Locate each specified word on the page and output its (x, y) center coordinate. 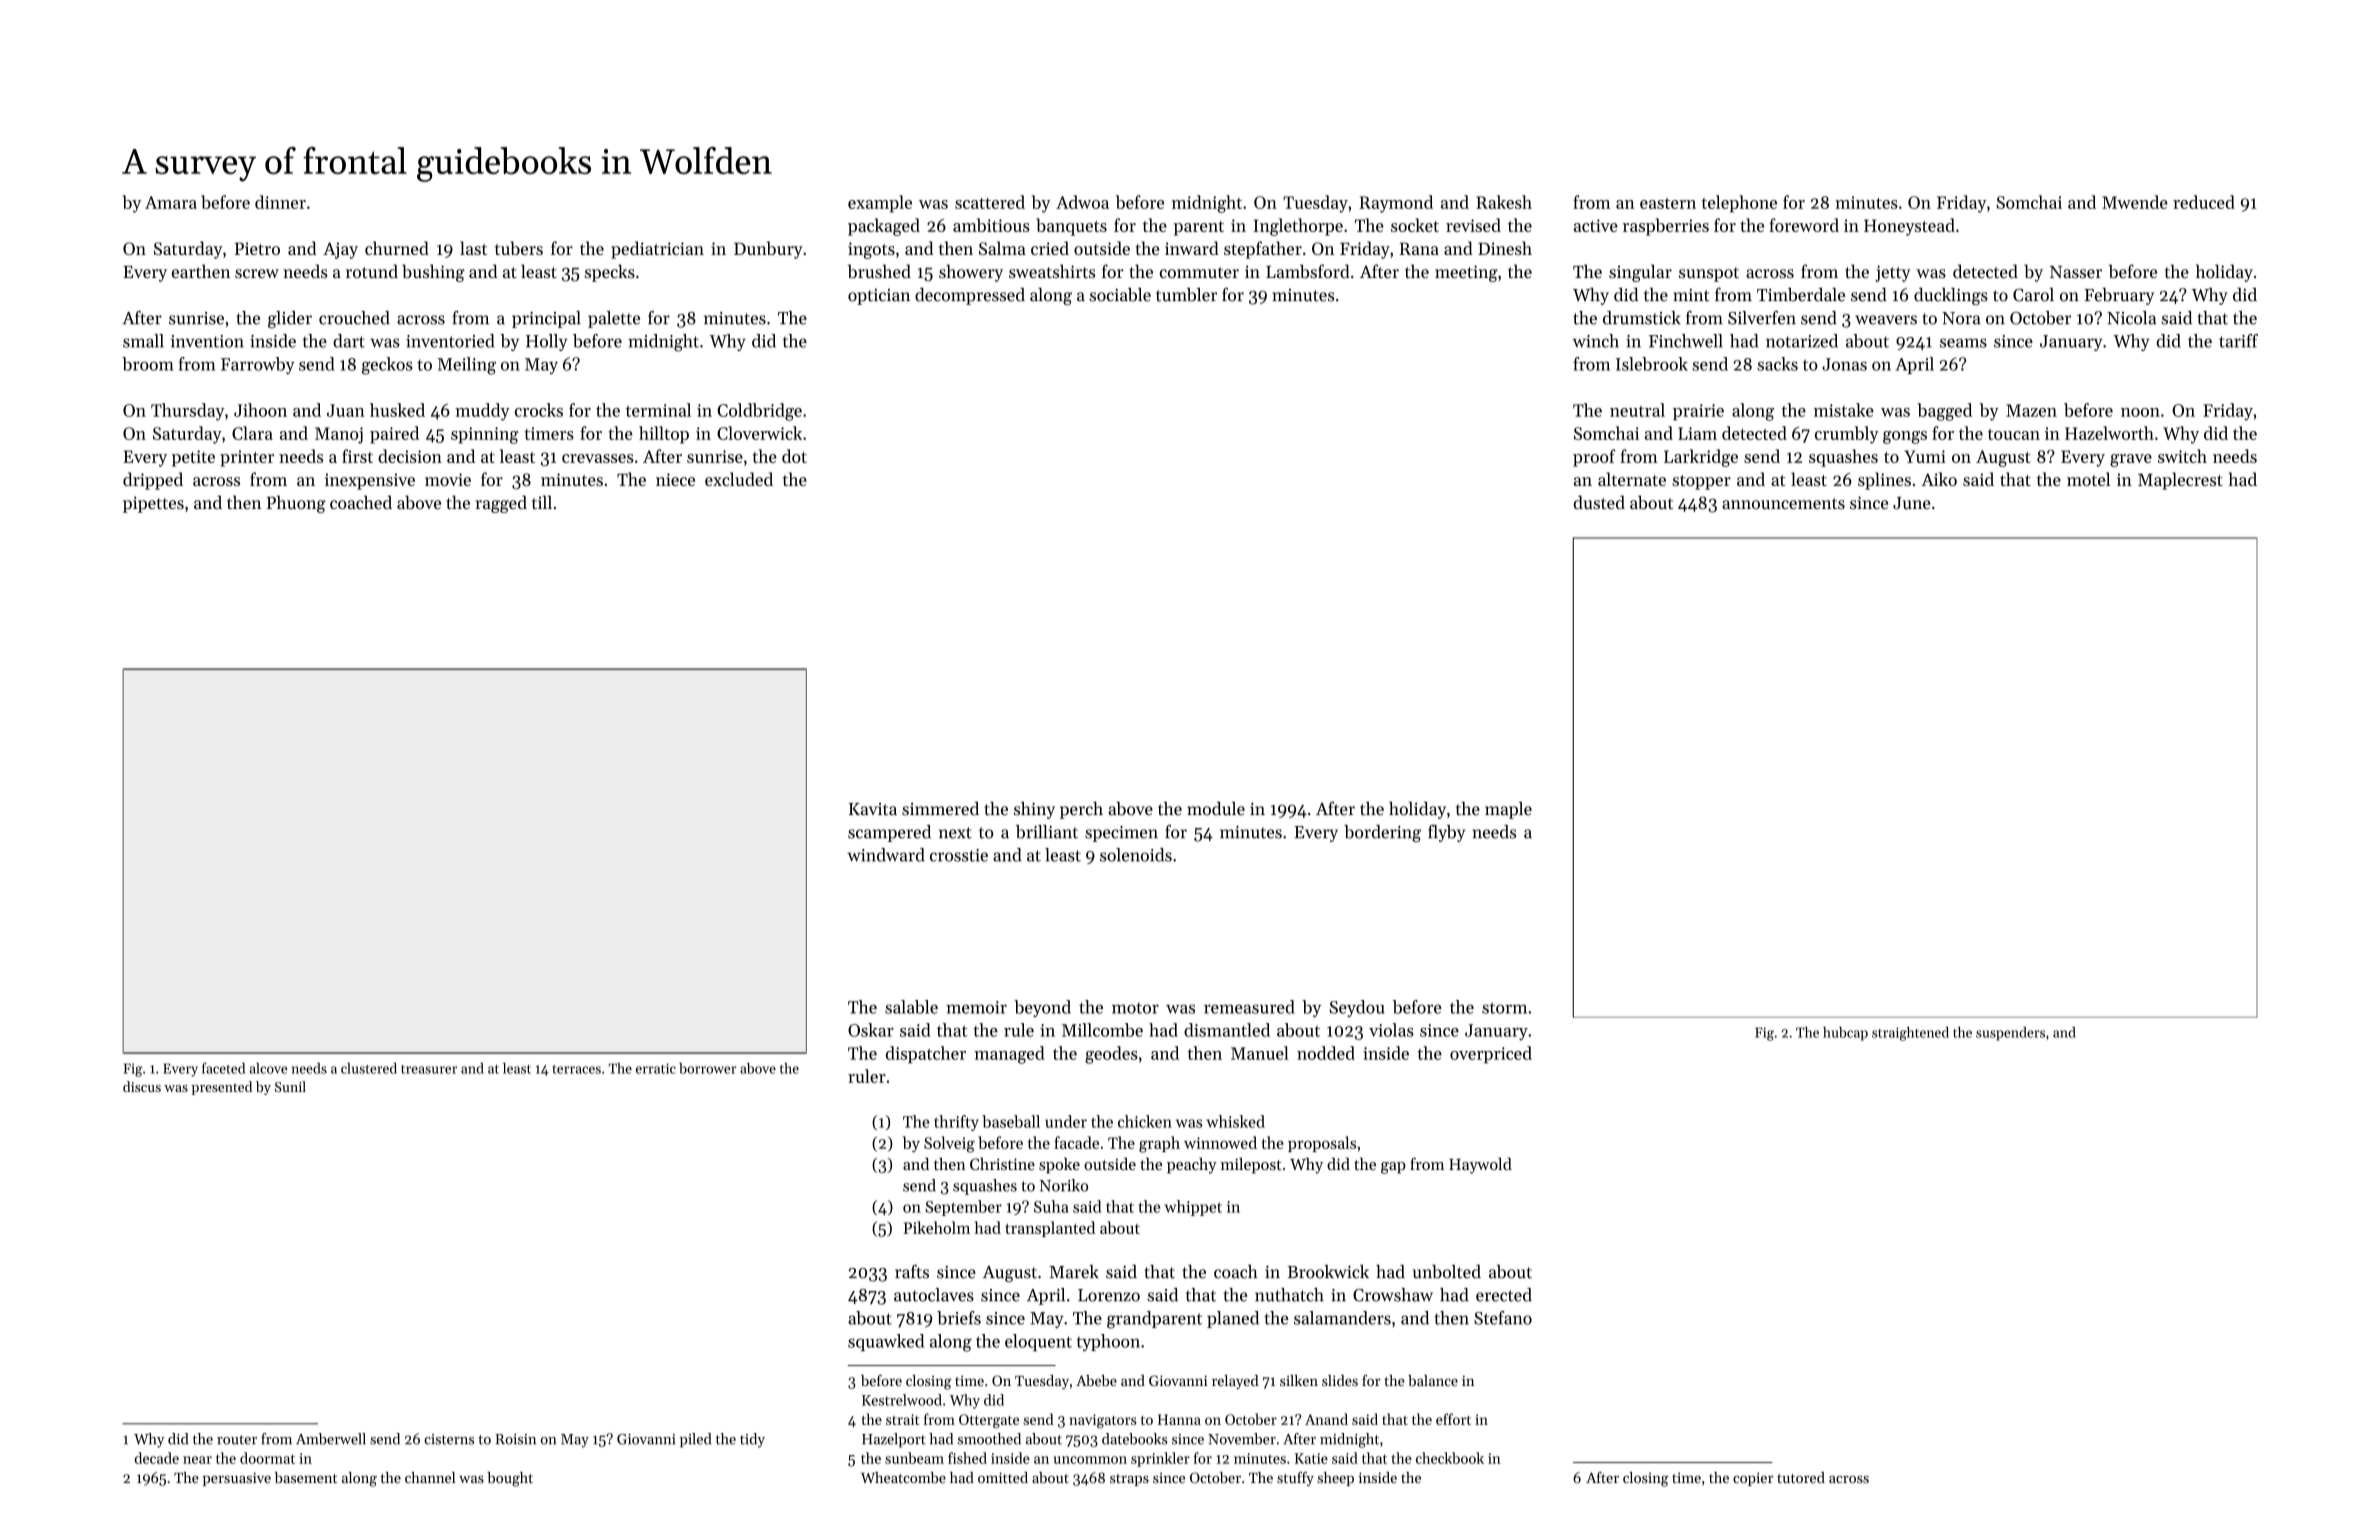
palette (614, 319)
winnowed (1220, 1142)
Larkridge (1701, 458)
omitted (1003, 1477)
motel (2088, 479)
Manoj (339, 435)
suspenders (2010, 1034)
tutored (1801, 1477)
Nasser (2076, 272)
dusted (1599, 502)
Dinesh (1505, 248)
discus (142, 1086)
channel (430, 1477)
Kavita (873, 809)
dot (794, 456)
